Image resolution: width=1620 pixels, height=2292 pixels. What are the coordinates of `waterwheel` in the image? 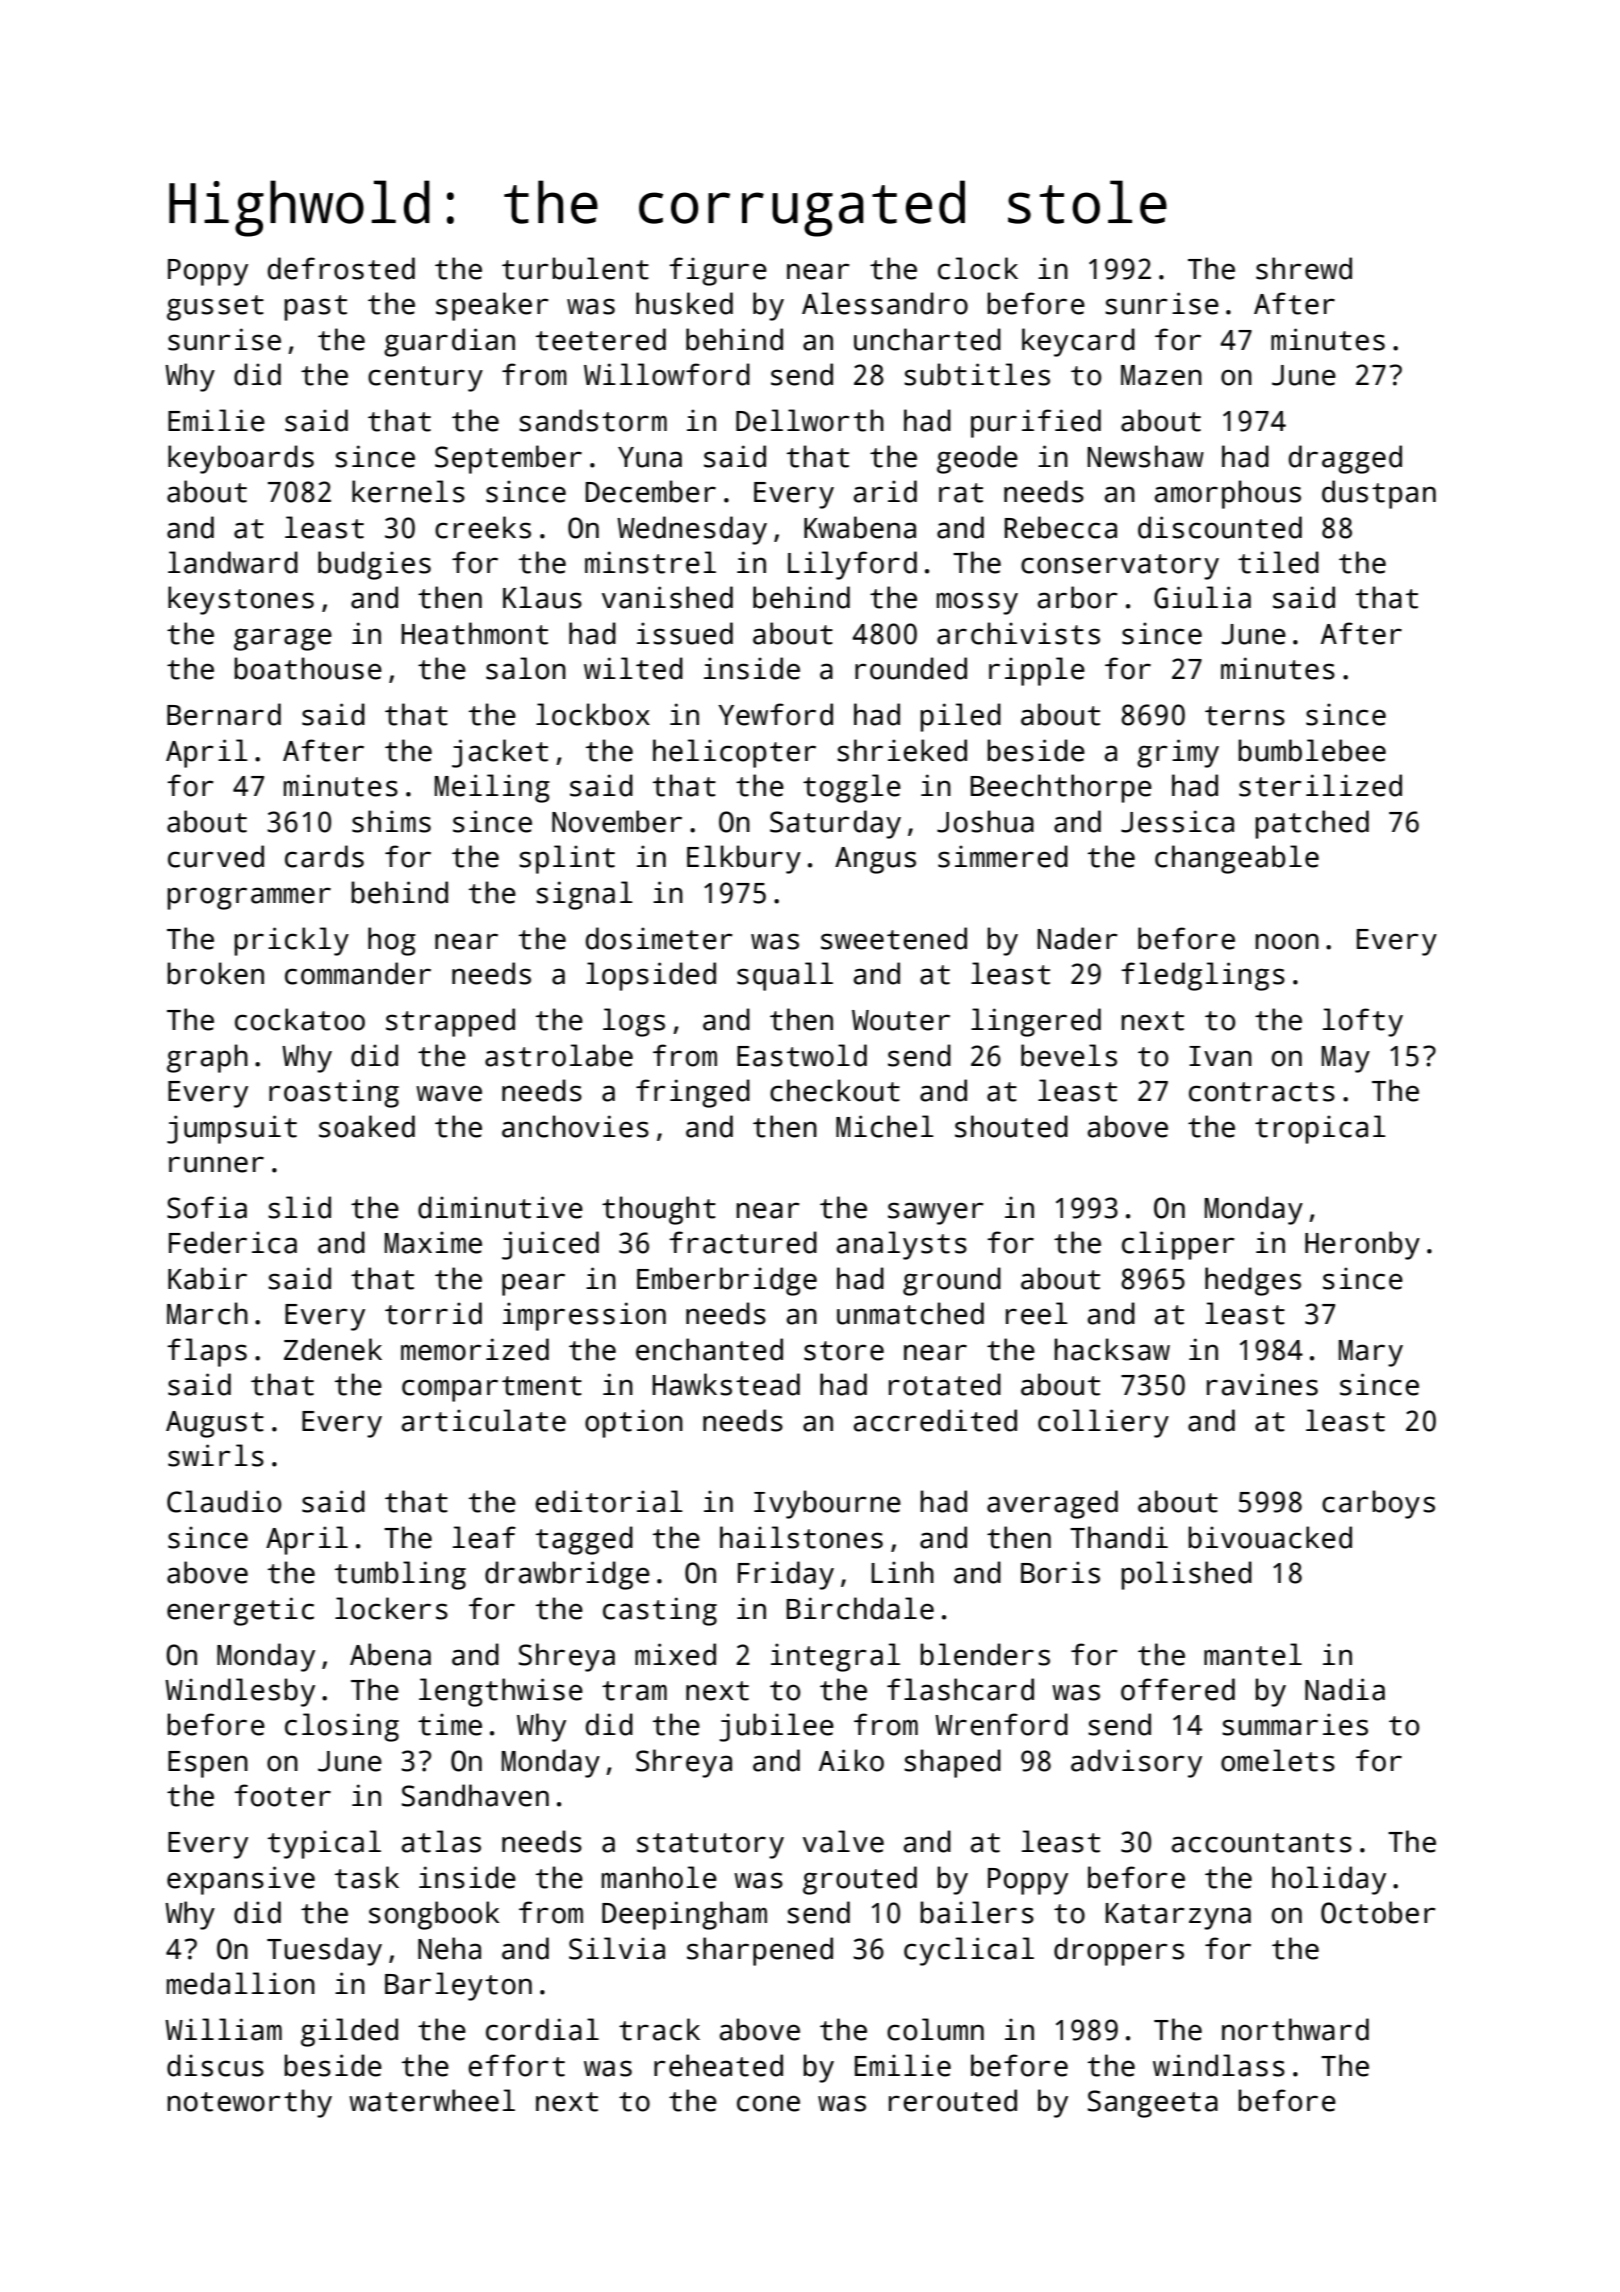 It's located at (432, 2100).
